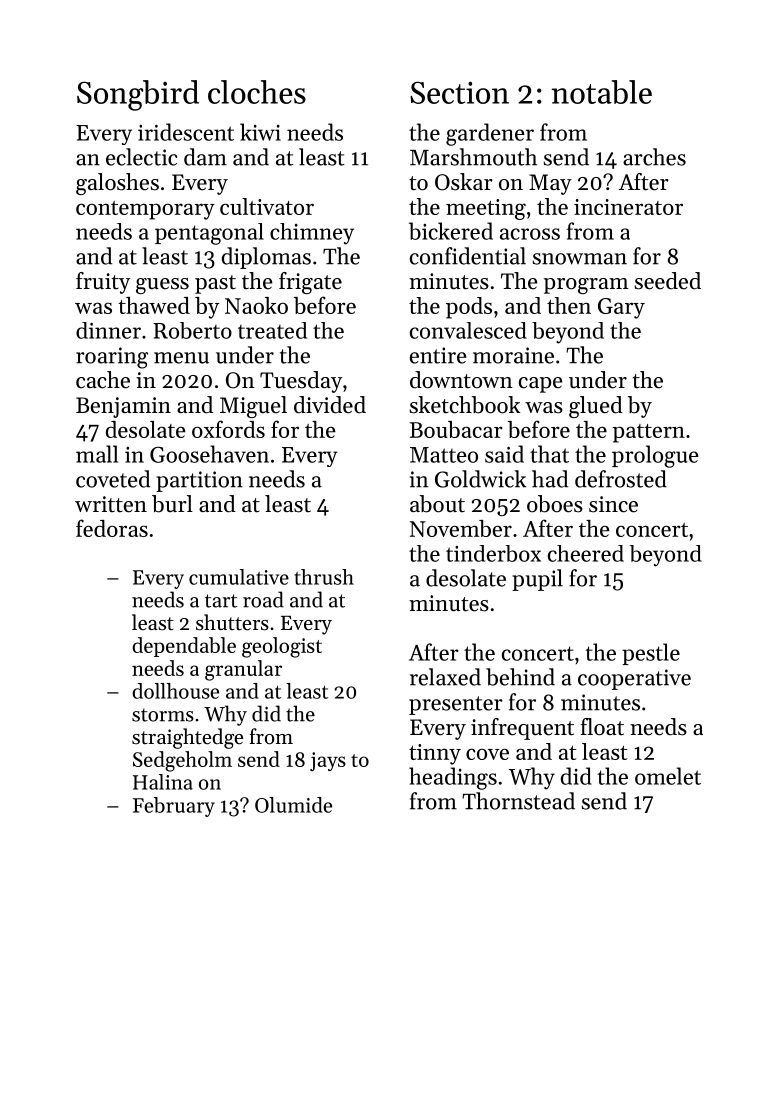 The height and width of the screenshot is (1107, 780). Describe the element at coordinates (621, 308) in the screenshot. I see `Gary` at that location.
